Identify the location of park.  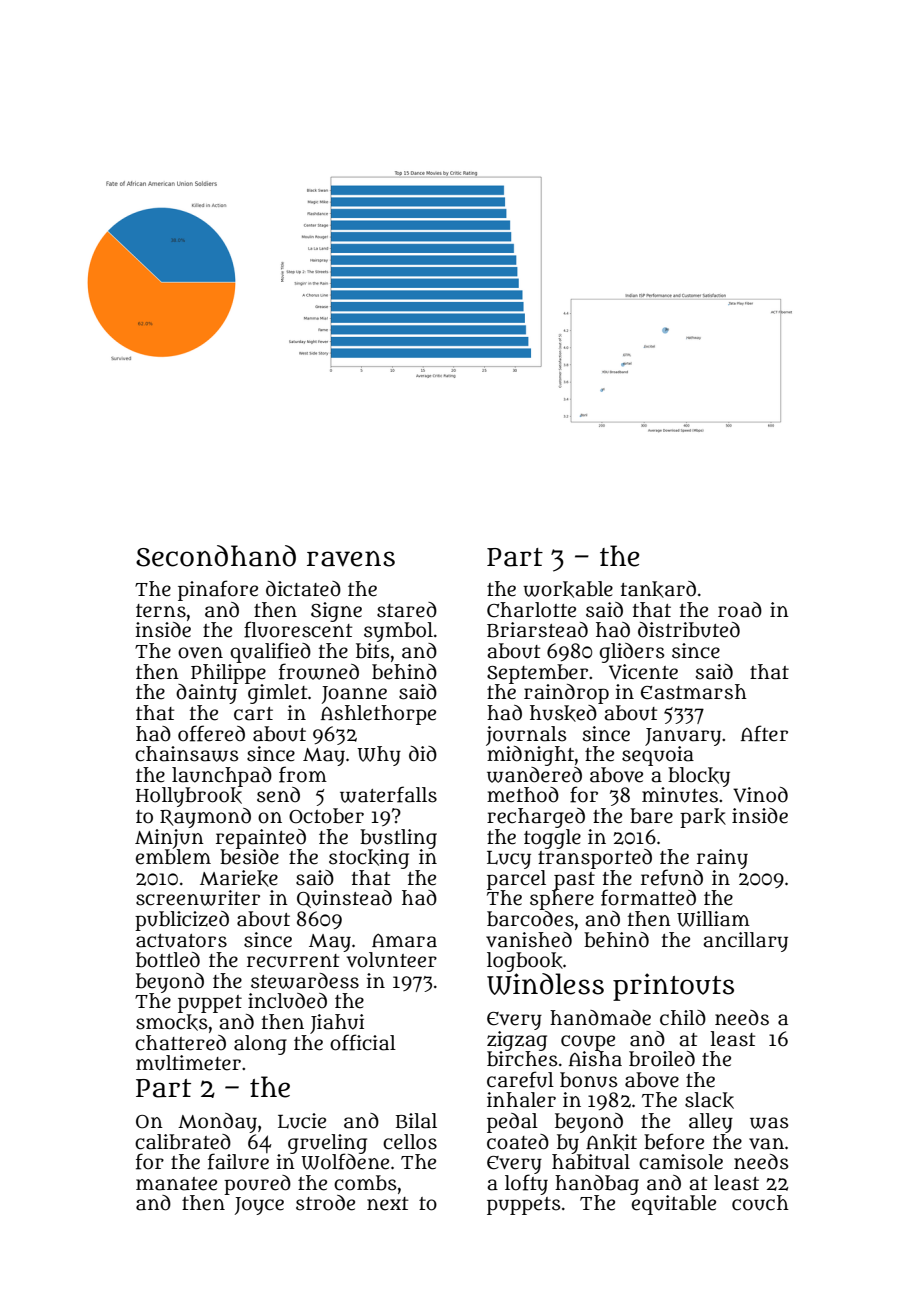
(703, 818).
